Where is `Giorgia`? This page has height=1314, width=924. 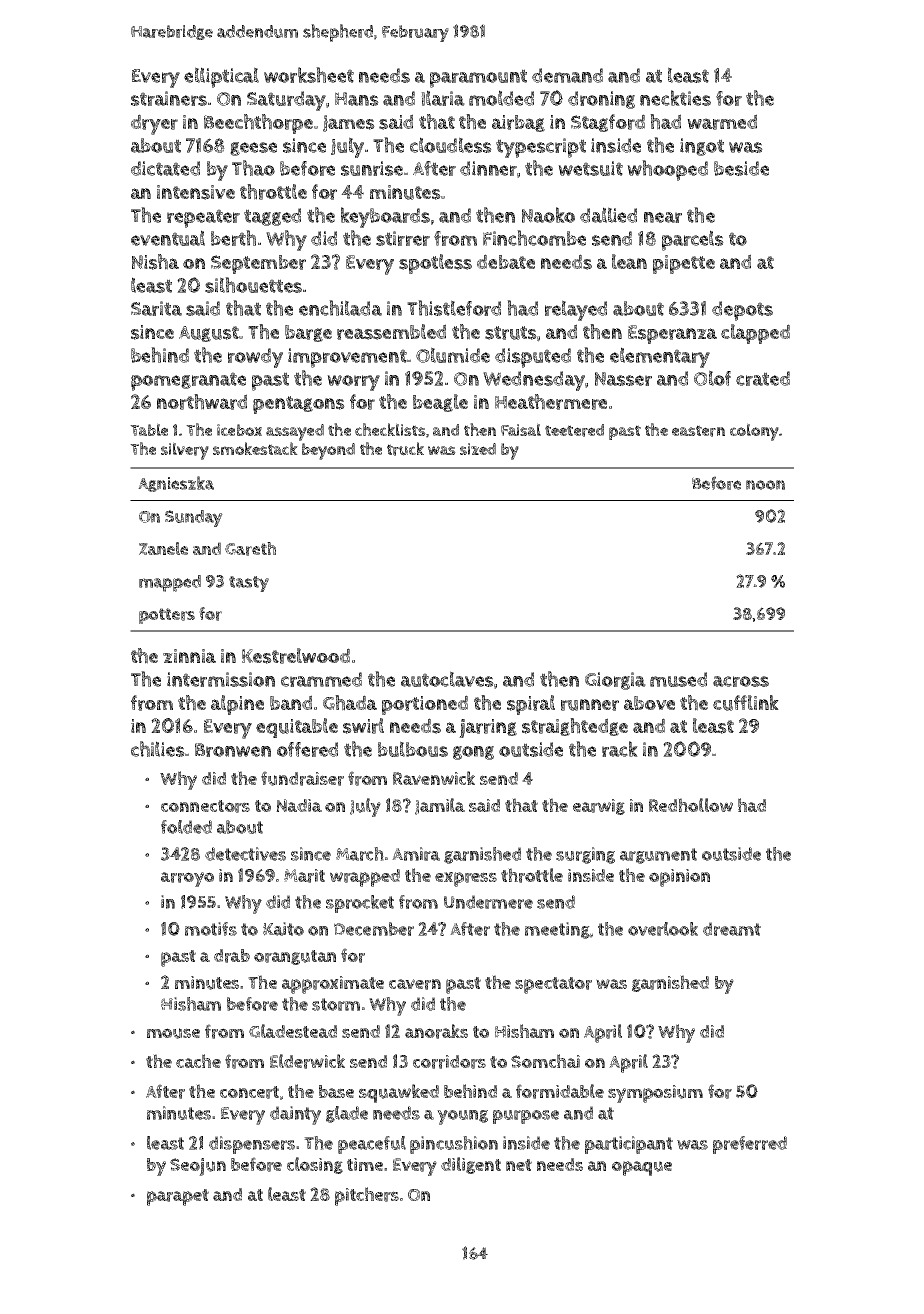
Giorgia is located at coordinates (615, 681).
